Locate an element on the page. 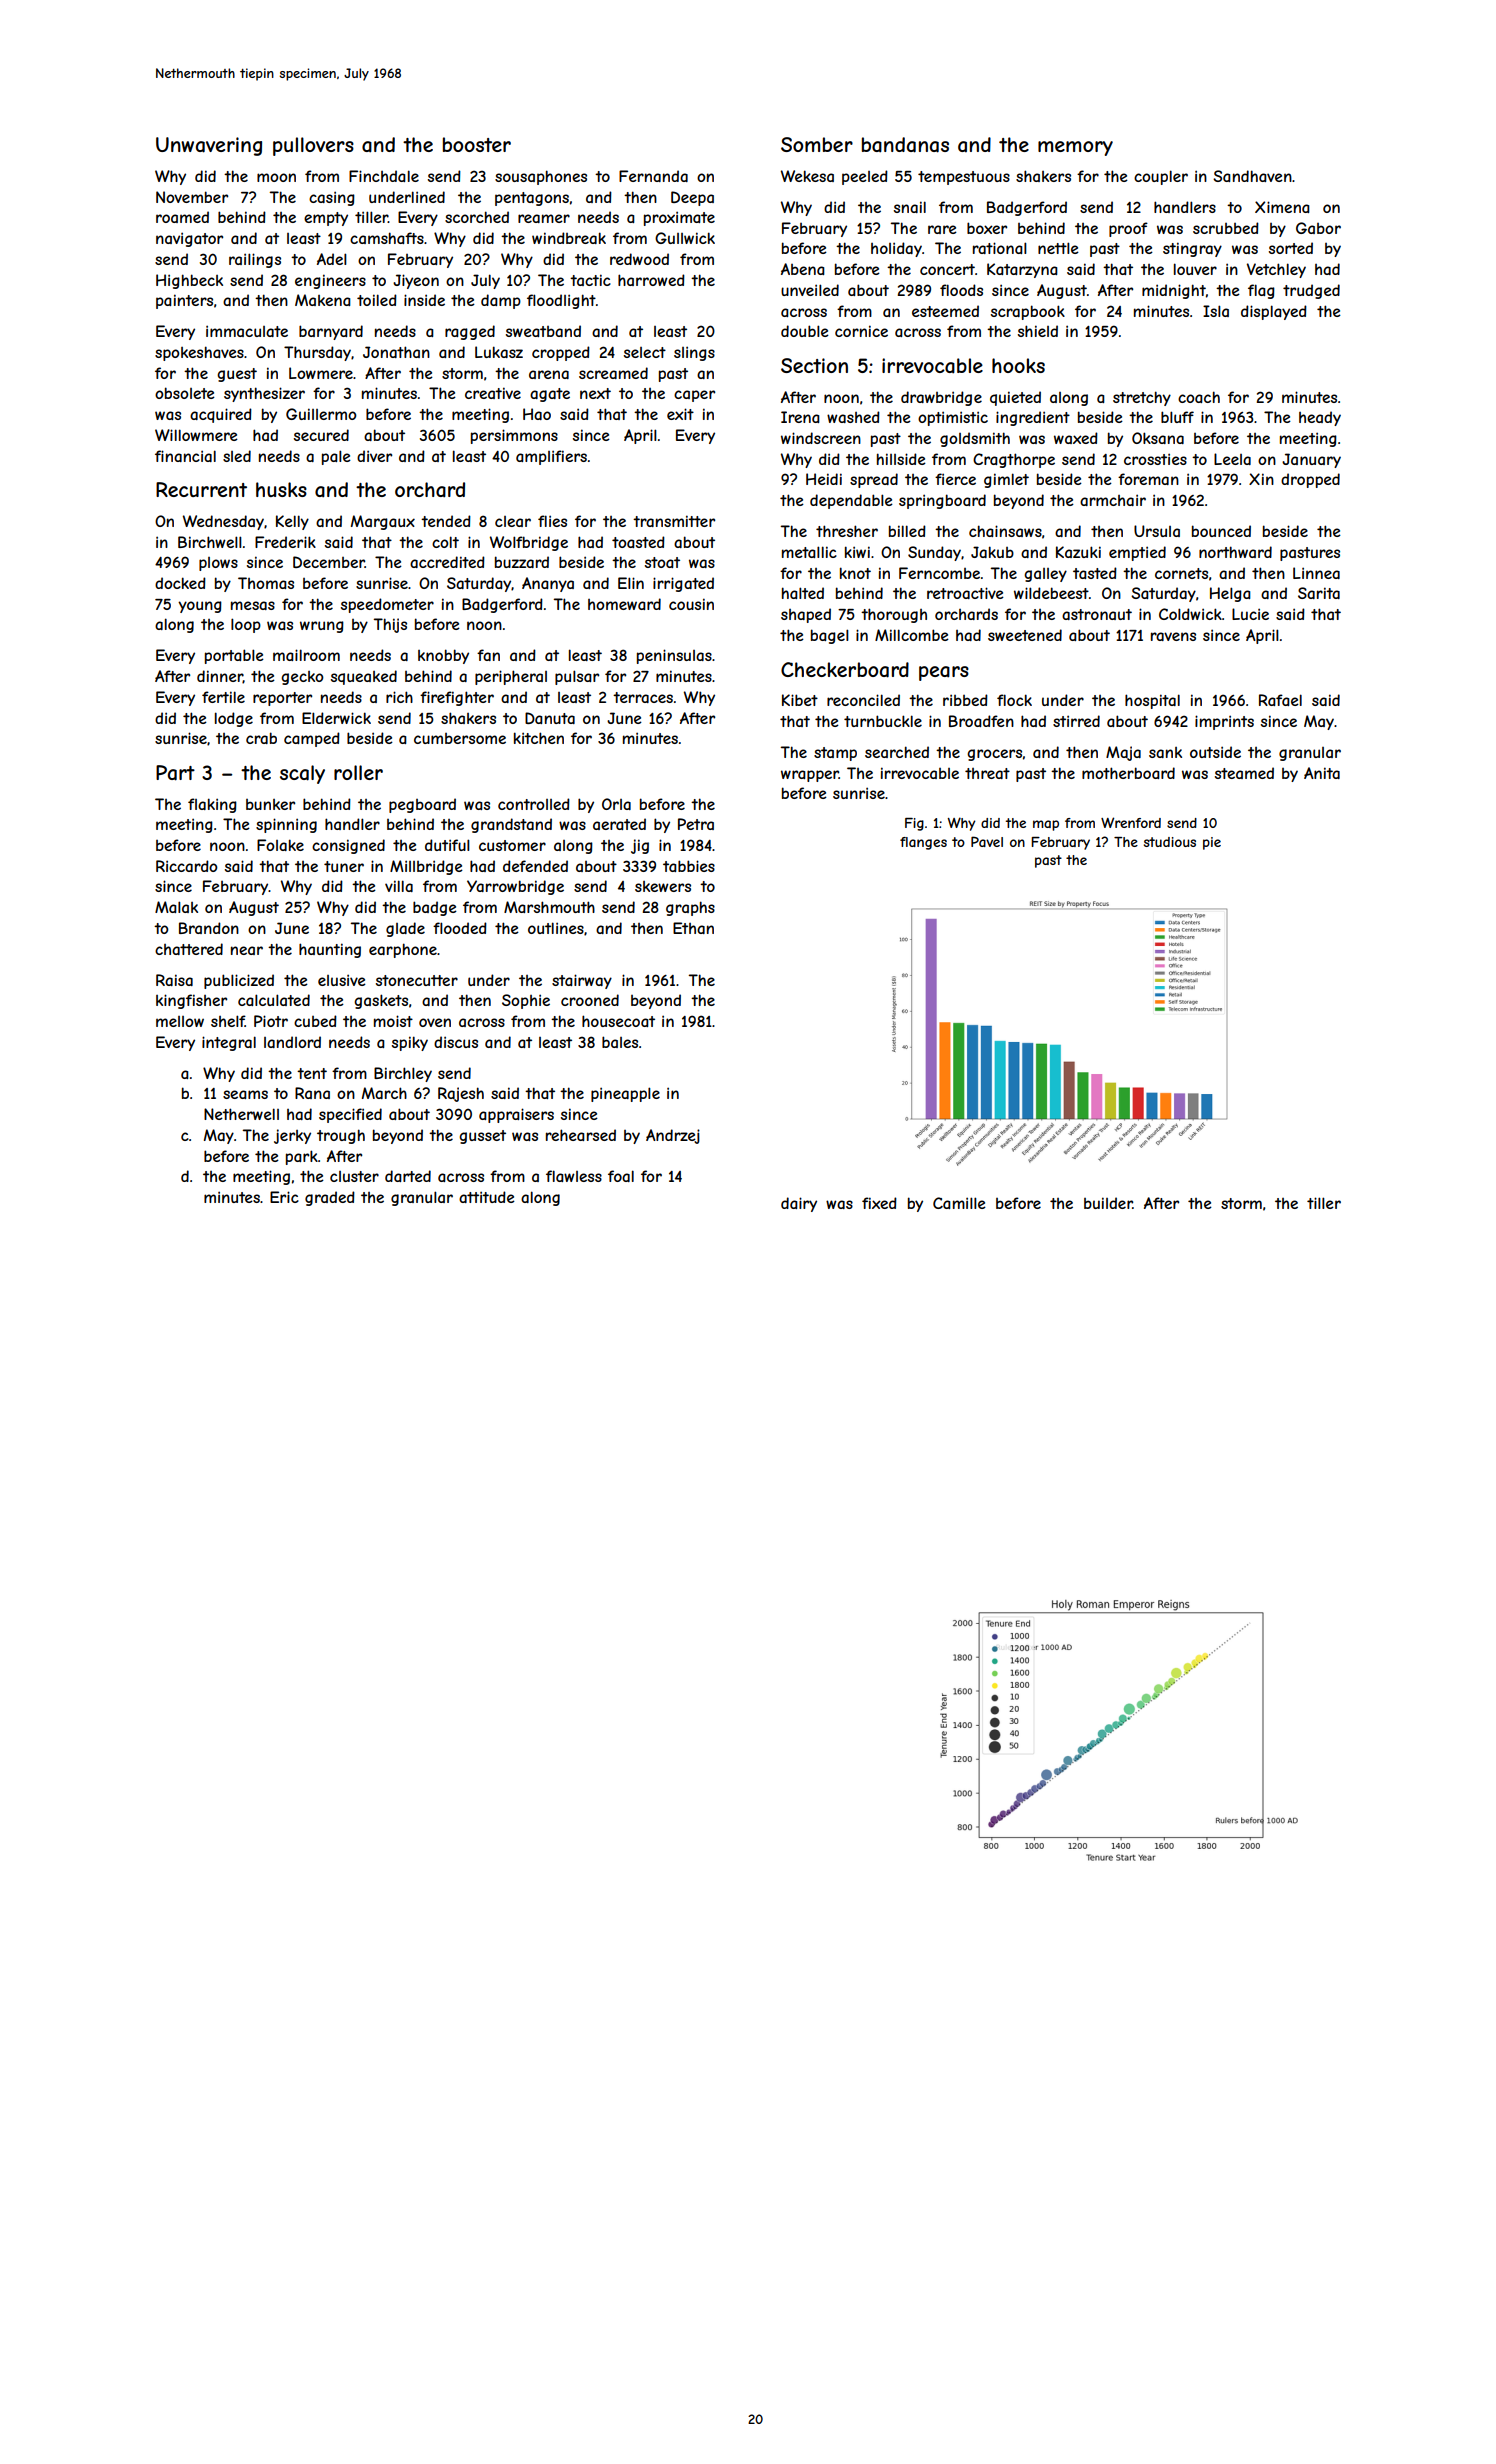 The width and height of the image is (1496, 2464). foal is located at coordinates (621, 1176).
